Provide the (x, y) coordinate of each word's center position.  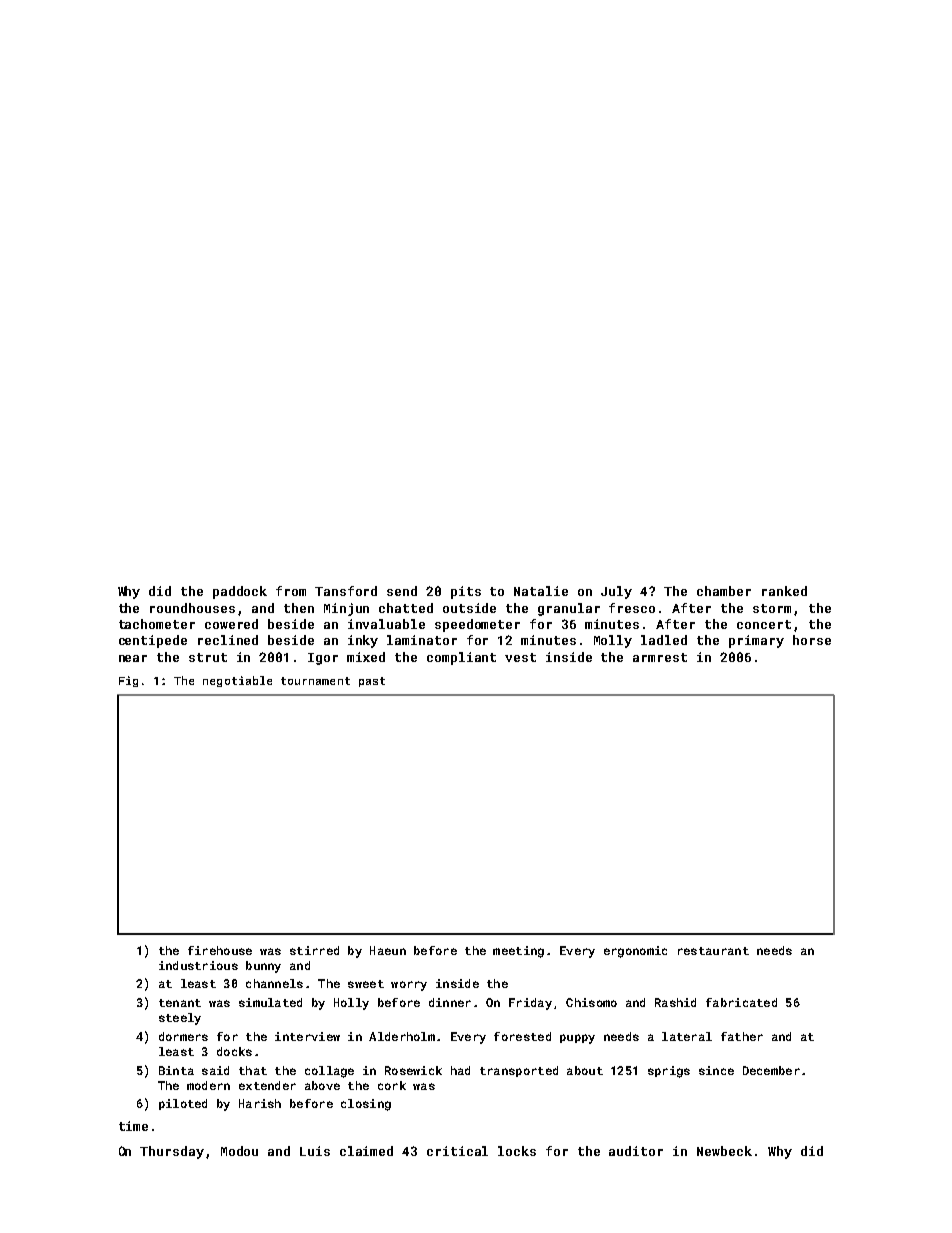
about (585, 1070)
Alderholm (402, 1036)
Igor (323, 659)
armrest (660, 657)
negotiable (237, 681)
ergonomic (635, 952)
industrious (198, 965)
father (742, 1036)
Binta (176, 1070)
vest (520, 657)
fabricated (741, 1002)
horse (812, 640)
